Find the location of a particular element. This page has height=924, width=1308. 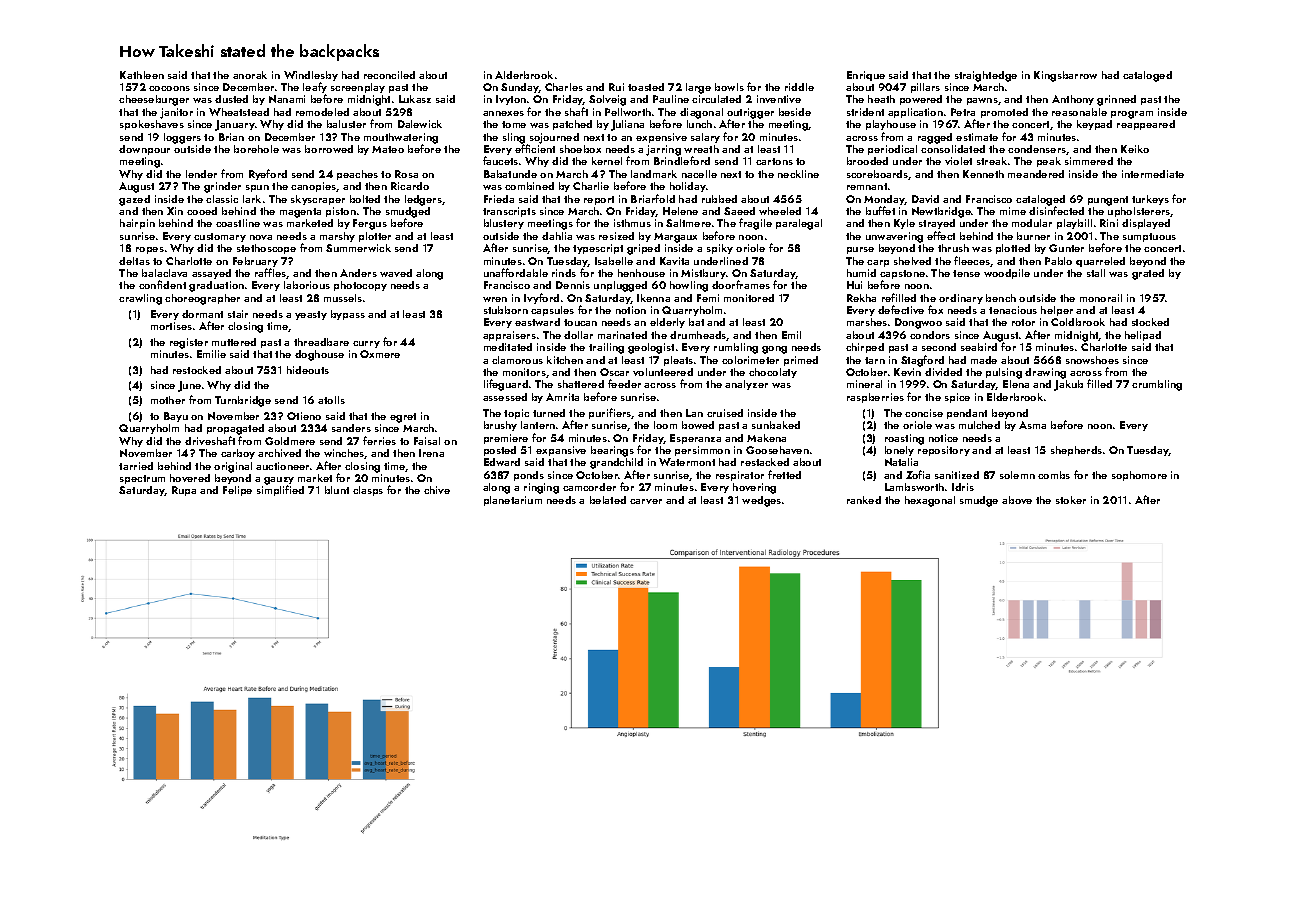

bowls is located at coordinates (729, 87).
